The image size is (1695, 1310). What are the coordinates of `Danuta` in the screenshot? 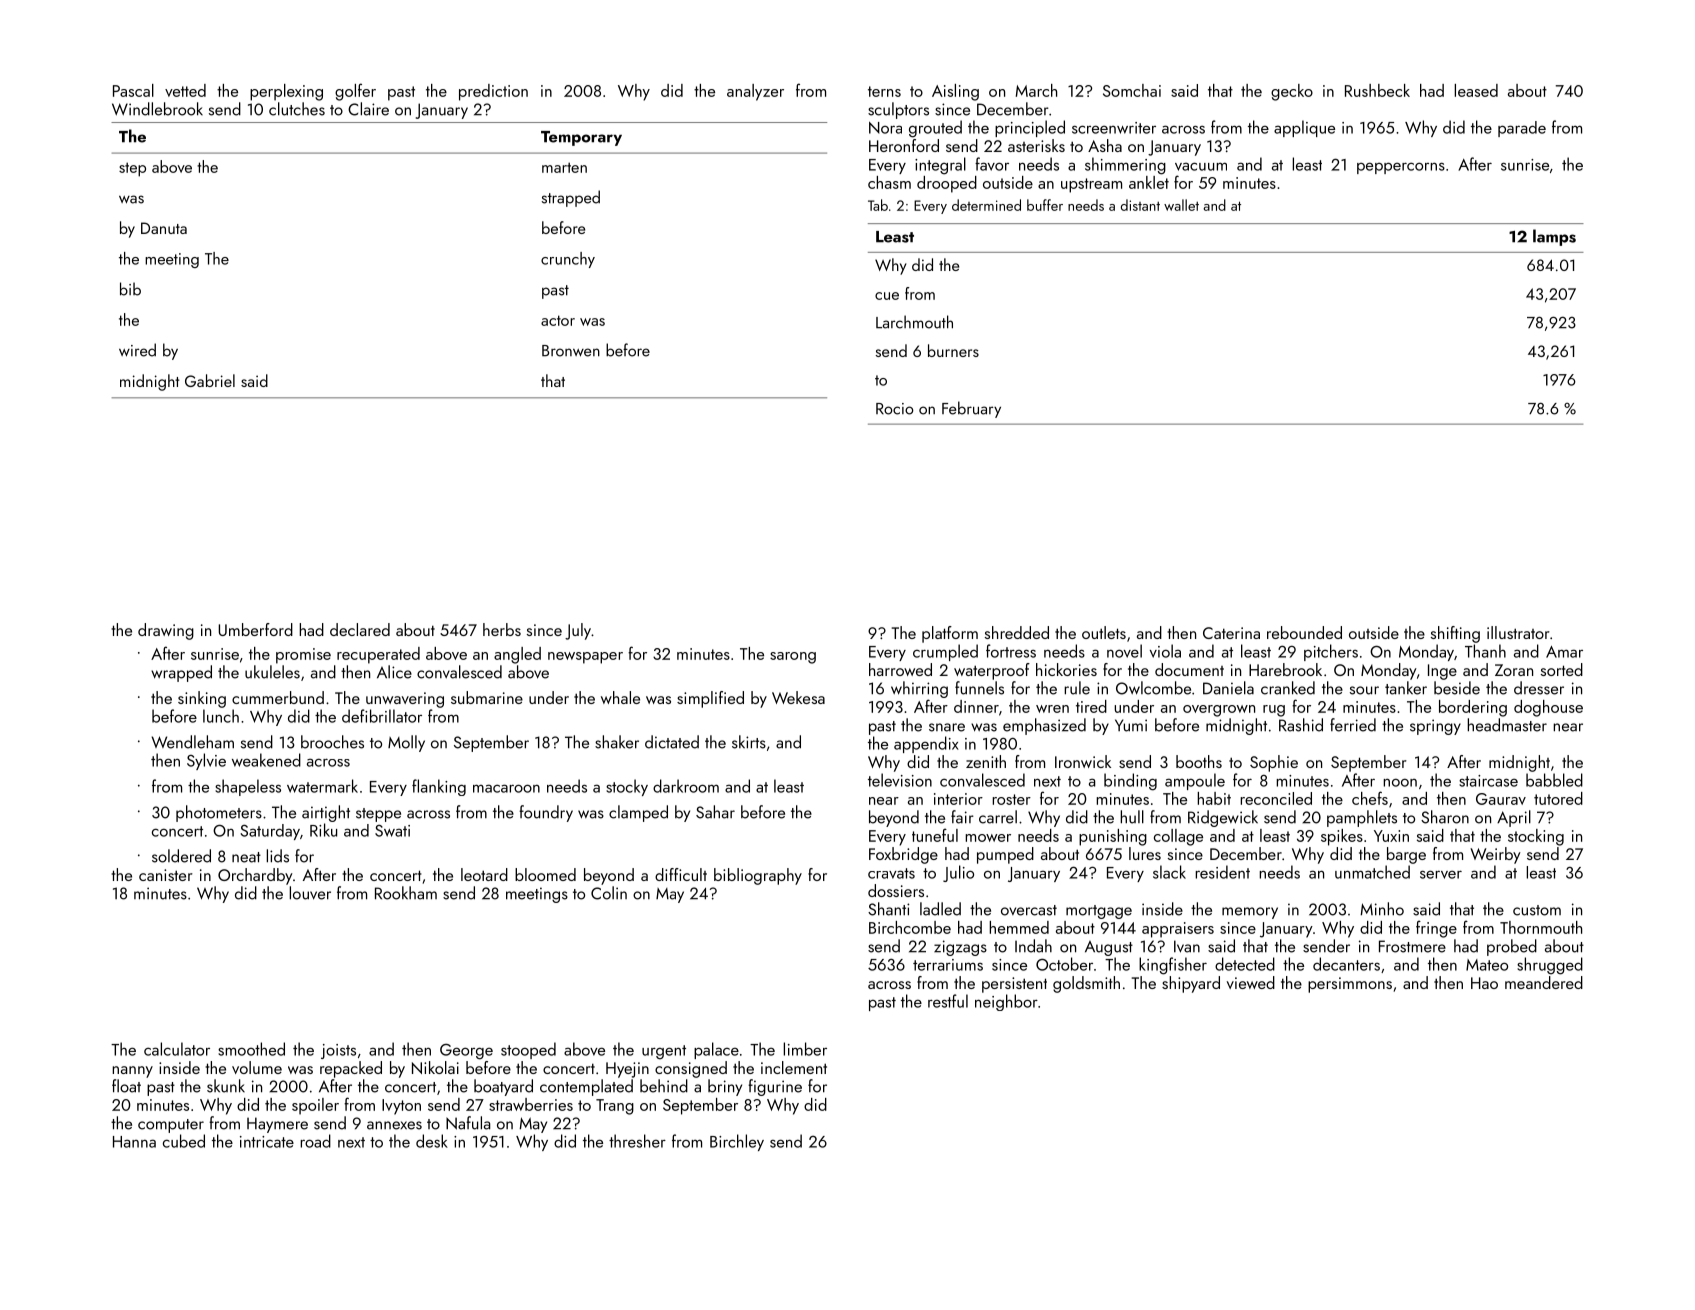 It's located at (164, 228).
